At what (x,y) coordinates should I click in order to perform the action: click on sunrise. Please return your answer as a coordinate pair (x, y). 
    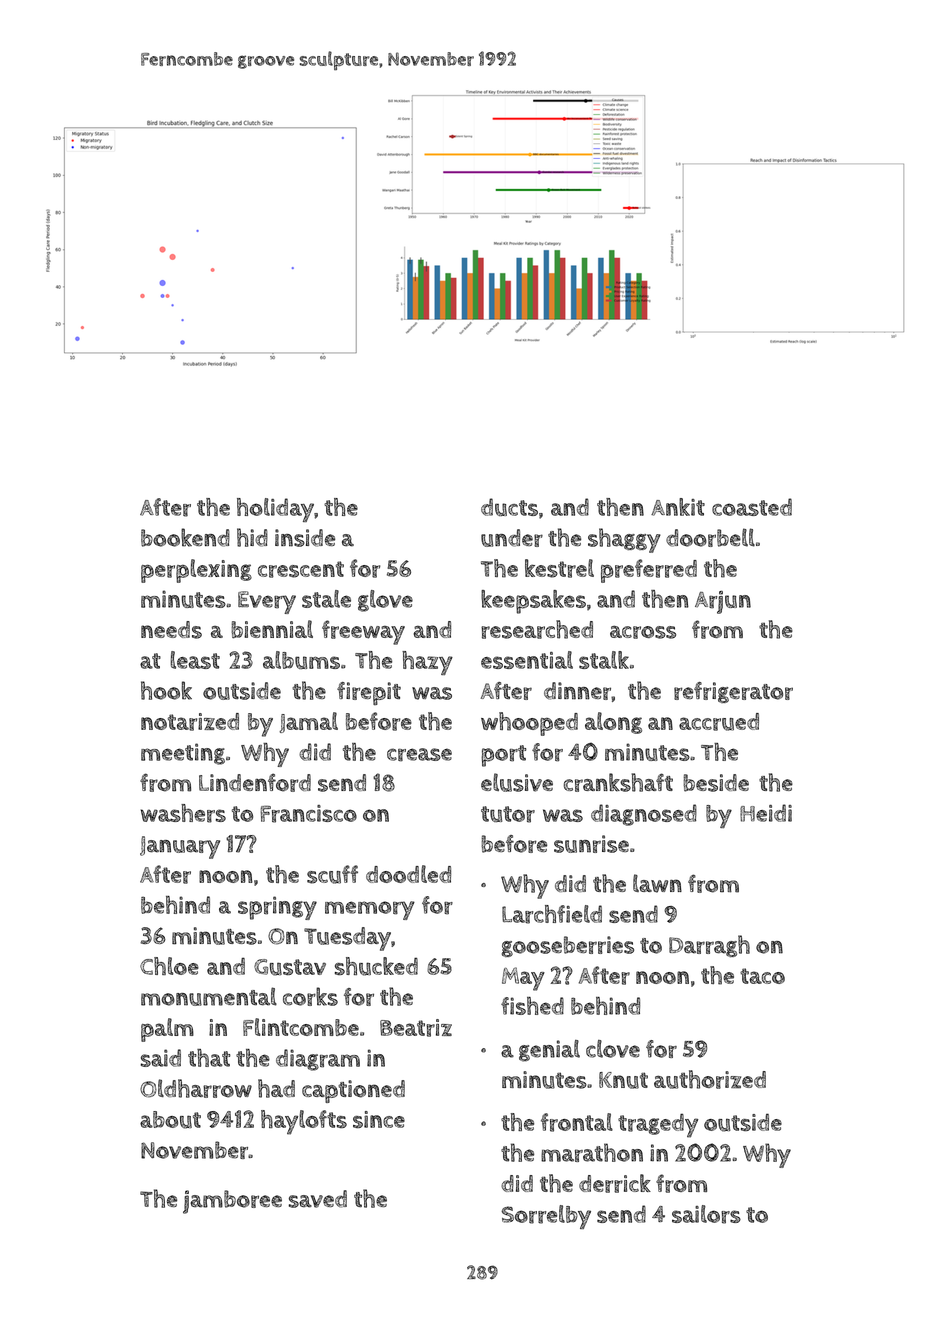
    Looking at the image, I should click on (591, 844).
